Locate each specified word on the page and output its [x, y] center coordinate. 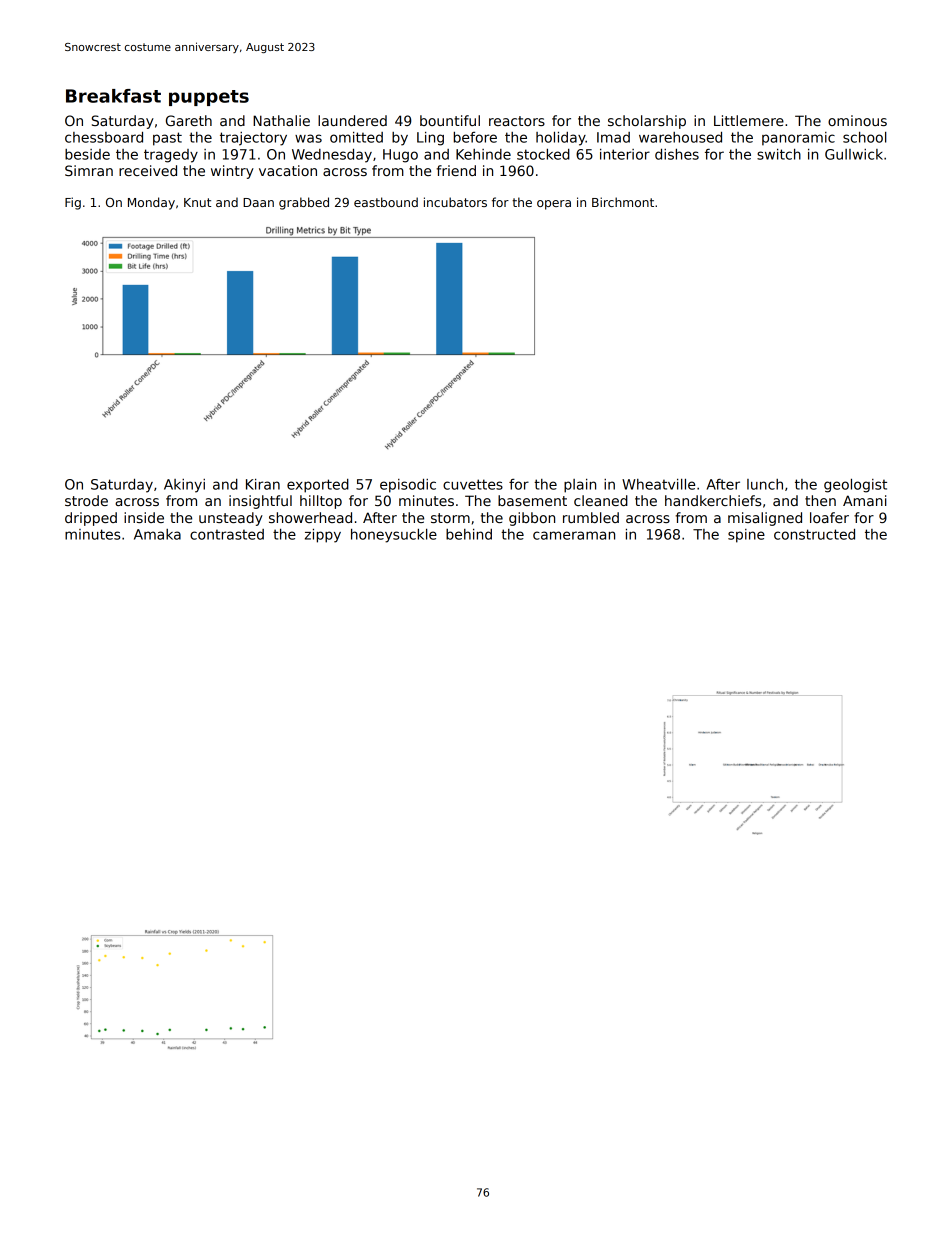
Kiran [263, 484]
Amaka [157, 534]
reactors [517, 121]
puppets [209, 98]
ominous [857, 120]
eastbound [386, 202]
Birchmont [623, 202]
